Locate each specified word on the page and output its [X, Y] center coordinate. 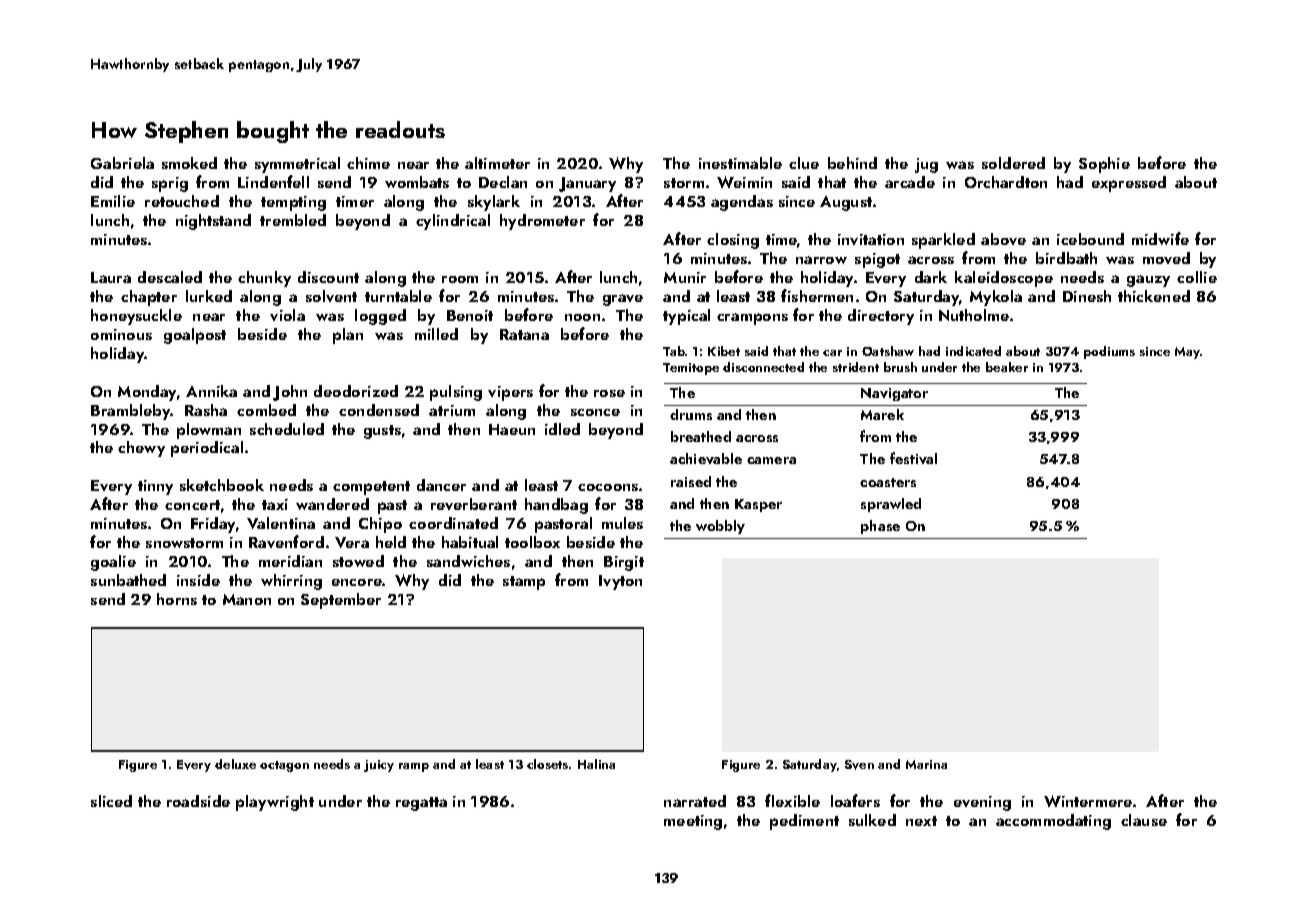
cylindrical [453, 222]
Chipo [380, 525]
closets [547, 764]
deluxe [235, 764]
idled [562, 429]
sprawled [891, 505]
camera [771, 460]
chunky [264, 279]
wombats [417, 182]
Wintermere [1088, 801]
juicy [379, 766]
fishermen [817, 295]
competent [371, 488]
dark [931, 277]
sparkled [943, 241]
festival [913, 458]
